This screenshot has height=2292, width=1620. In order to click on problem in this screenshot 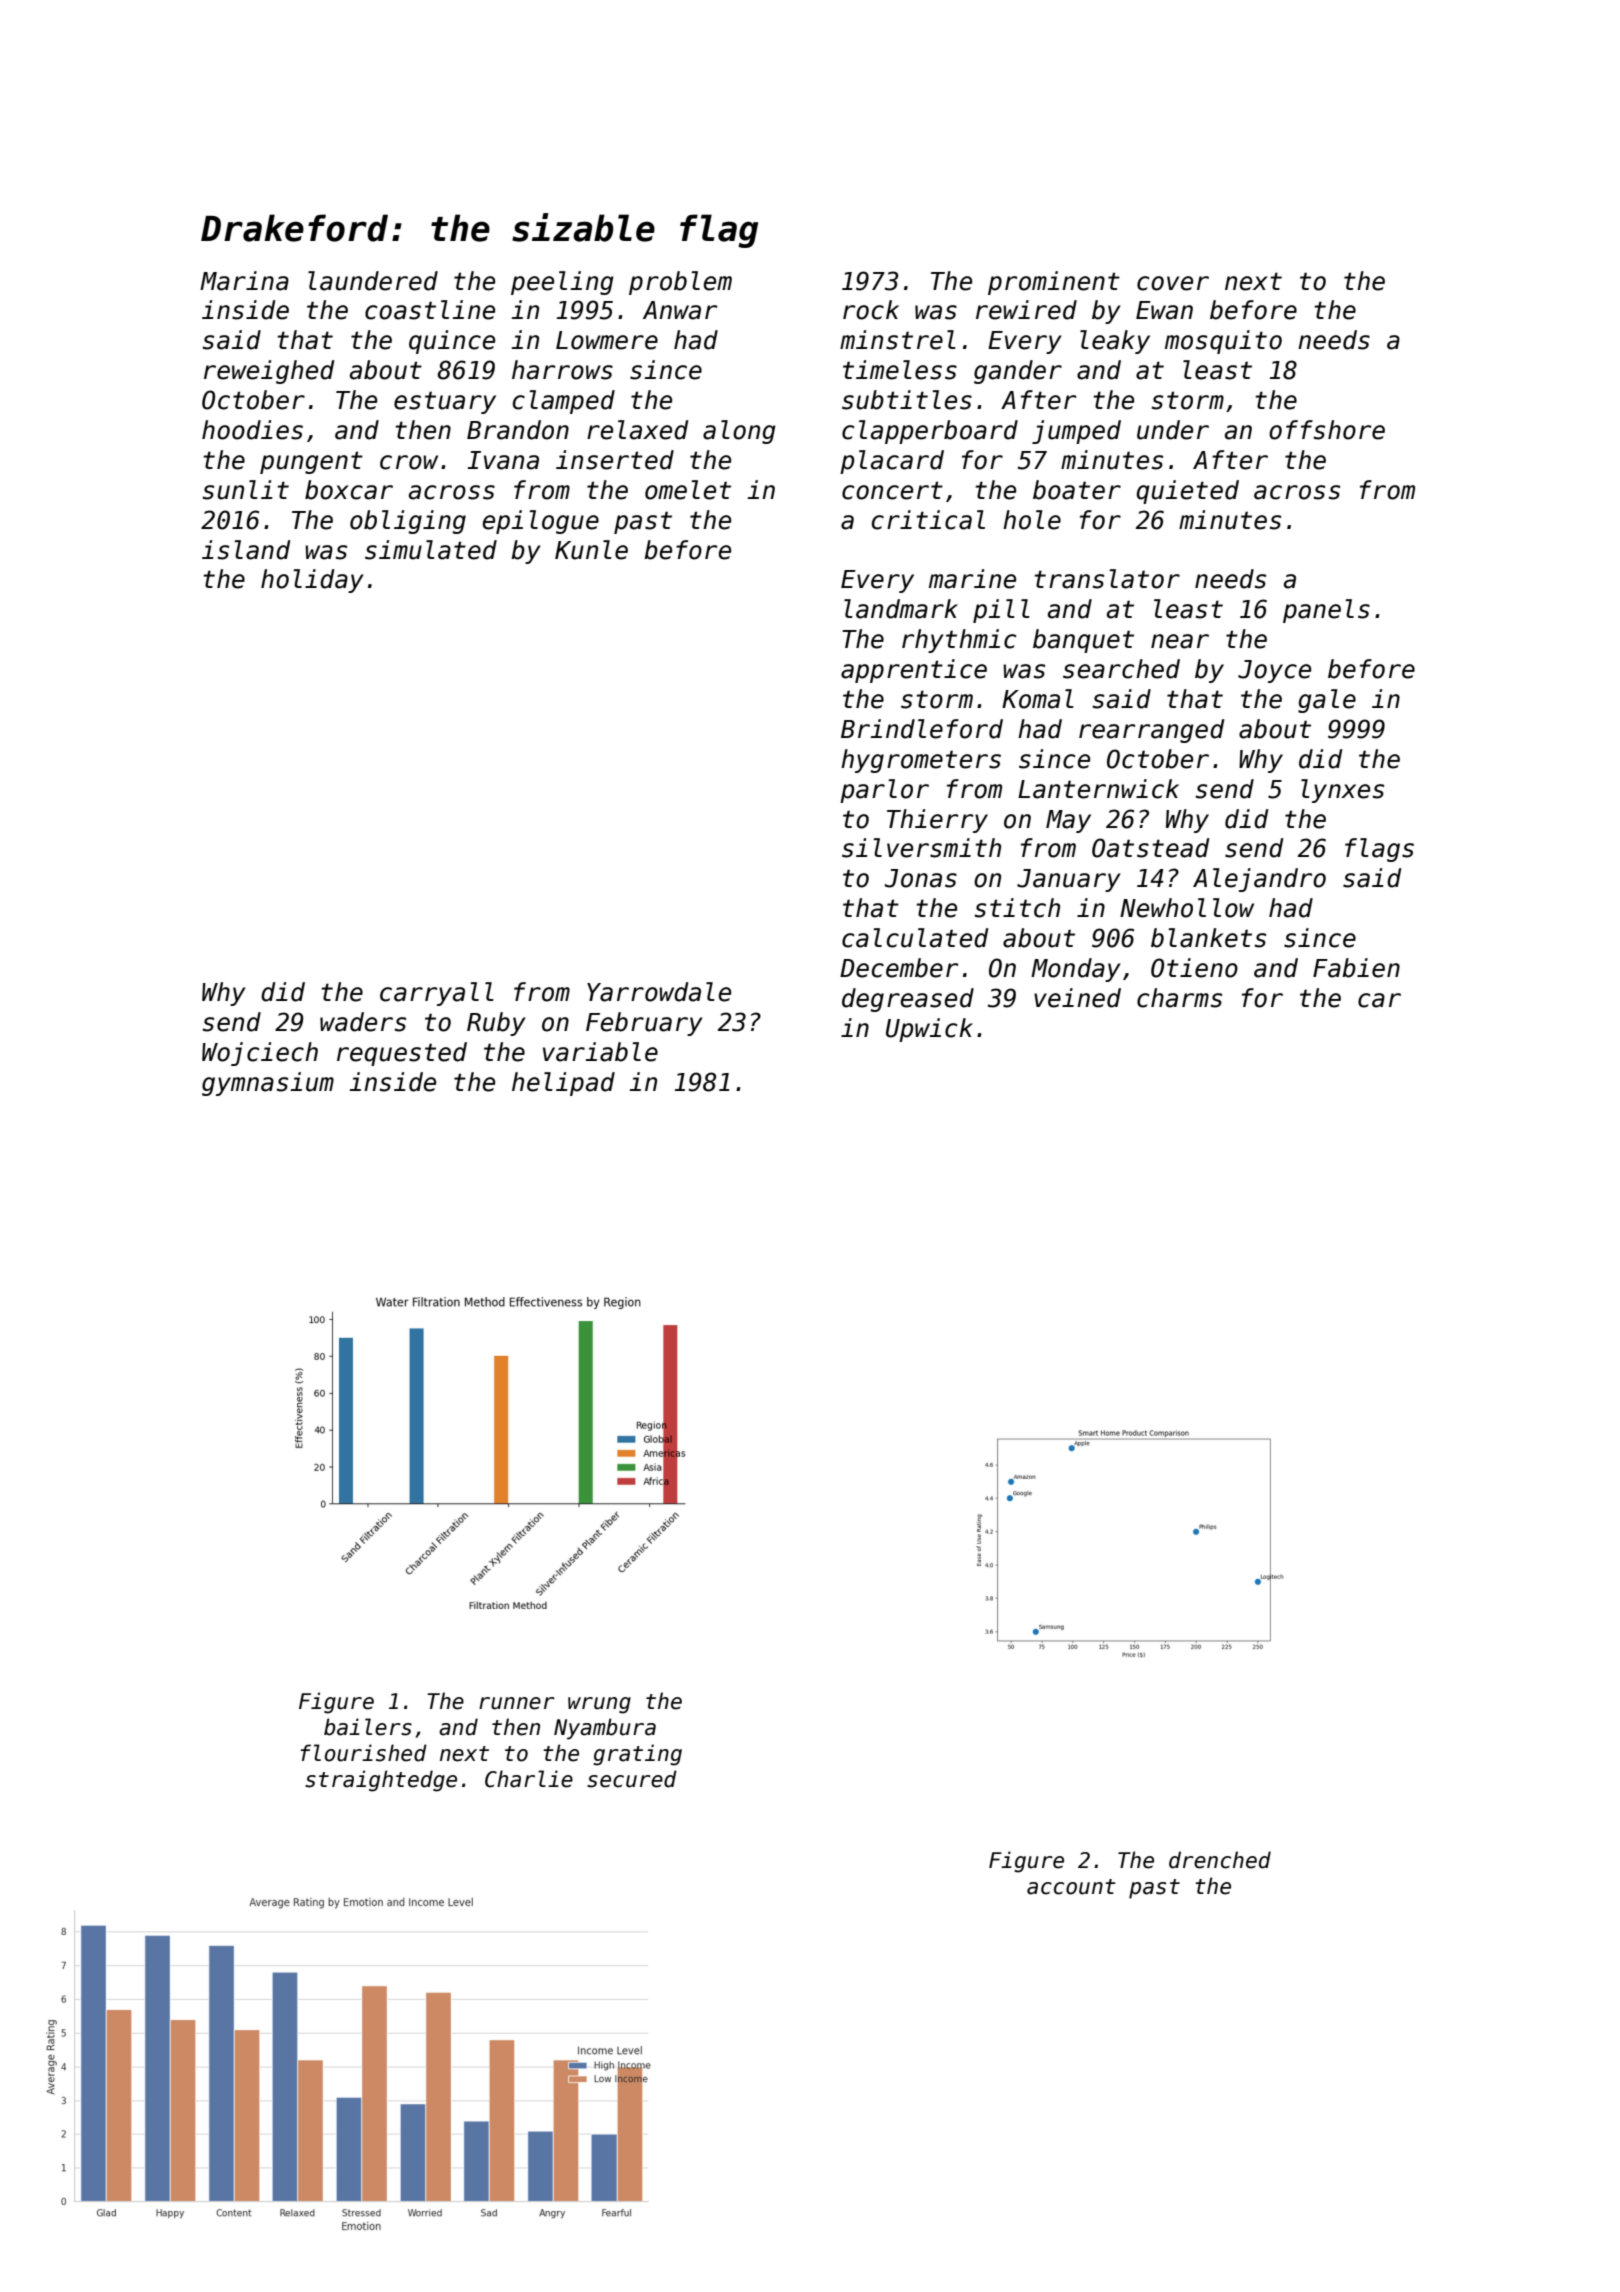, I will do `click(680, 283)`.
